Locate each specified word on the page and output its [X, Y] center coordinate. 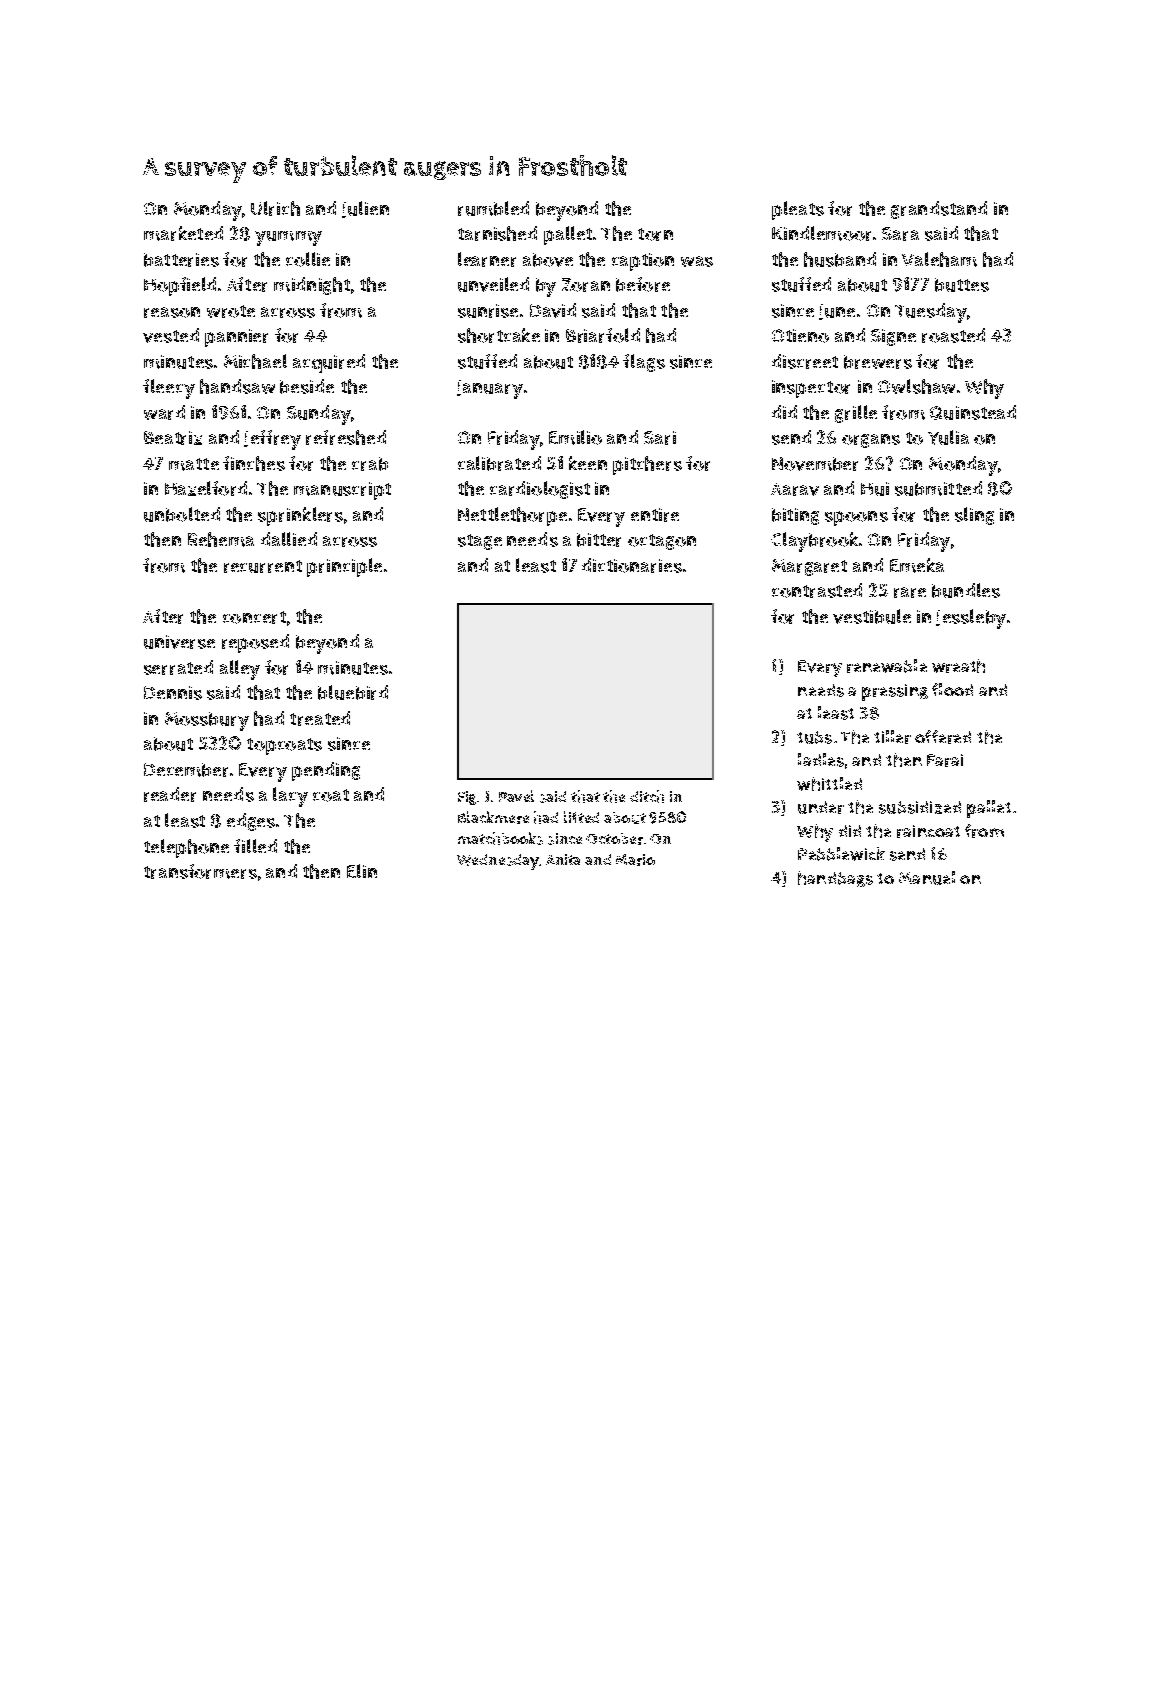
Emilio [575, 437]
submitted [938, 488]
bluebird [353, 692]
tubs [814, 737]
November [815, 464]
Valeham [939, 259]
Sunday [319, 415]
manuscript [342, 491]
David [553, 310]
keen [588, 463]
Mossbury [207, 721]
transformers [200, 871]
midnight [312, 286]
